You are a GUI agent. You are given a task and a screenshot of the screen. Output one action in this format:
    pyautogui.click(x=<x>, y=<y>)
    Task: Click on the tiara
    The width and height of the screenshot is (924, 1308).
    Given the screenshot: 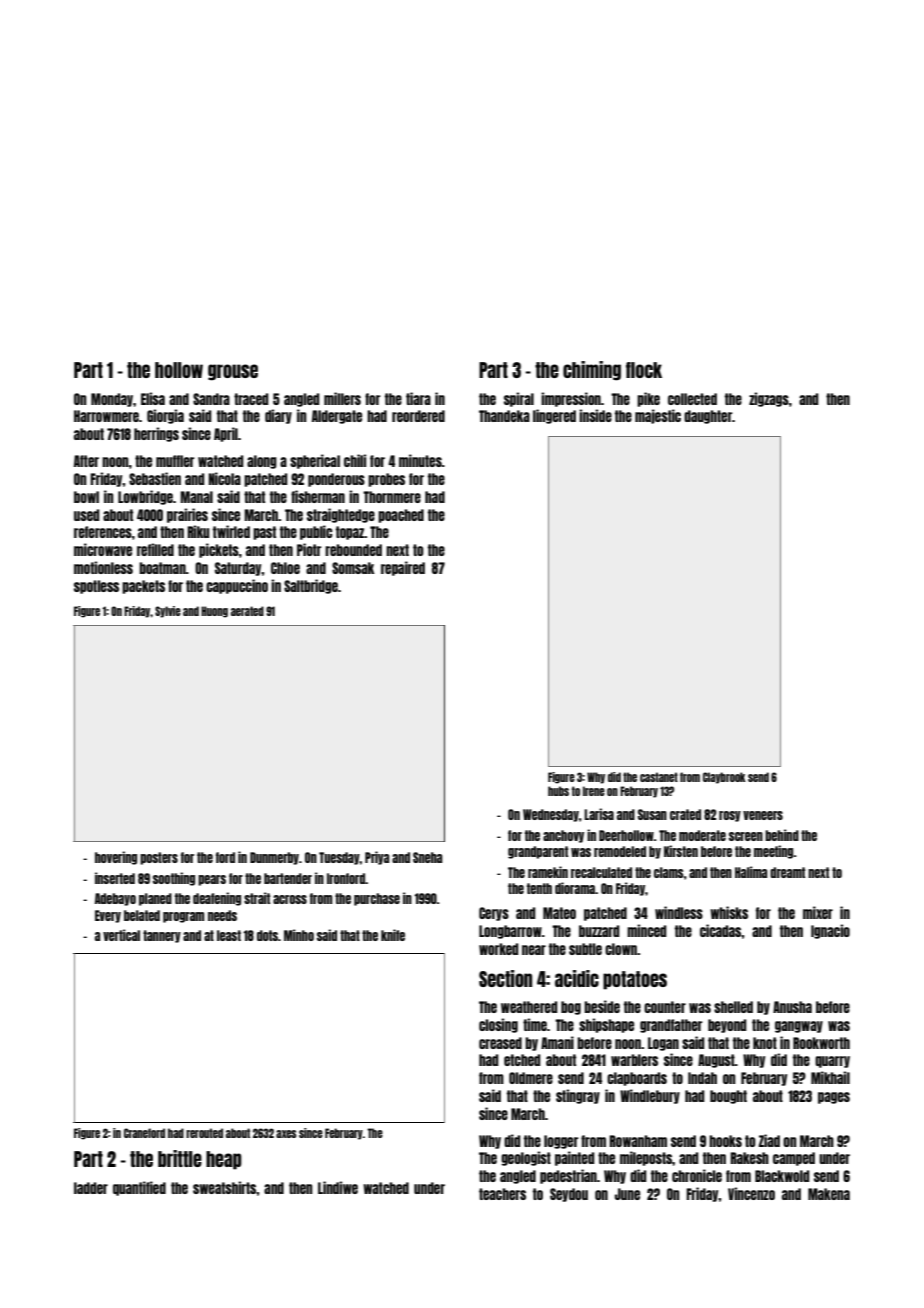 What is the action you would take?
    pyautogui.click(x=418, y=398)
